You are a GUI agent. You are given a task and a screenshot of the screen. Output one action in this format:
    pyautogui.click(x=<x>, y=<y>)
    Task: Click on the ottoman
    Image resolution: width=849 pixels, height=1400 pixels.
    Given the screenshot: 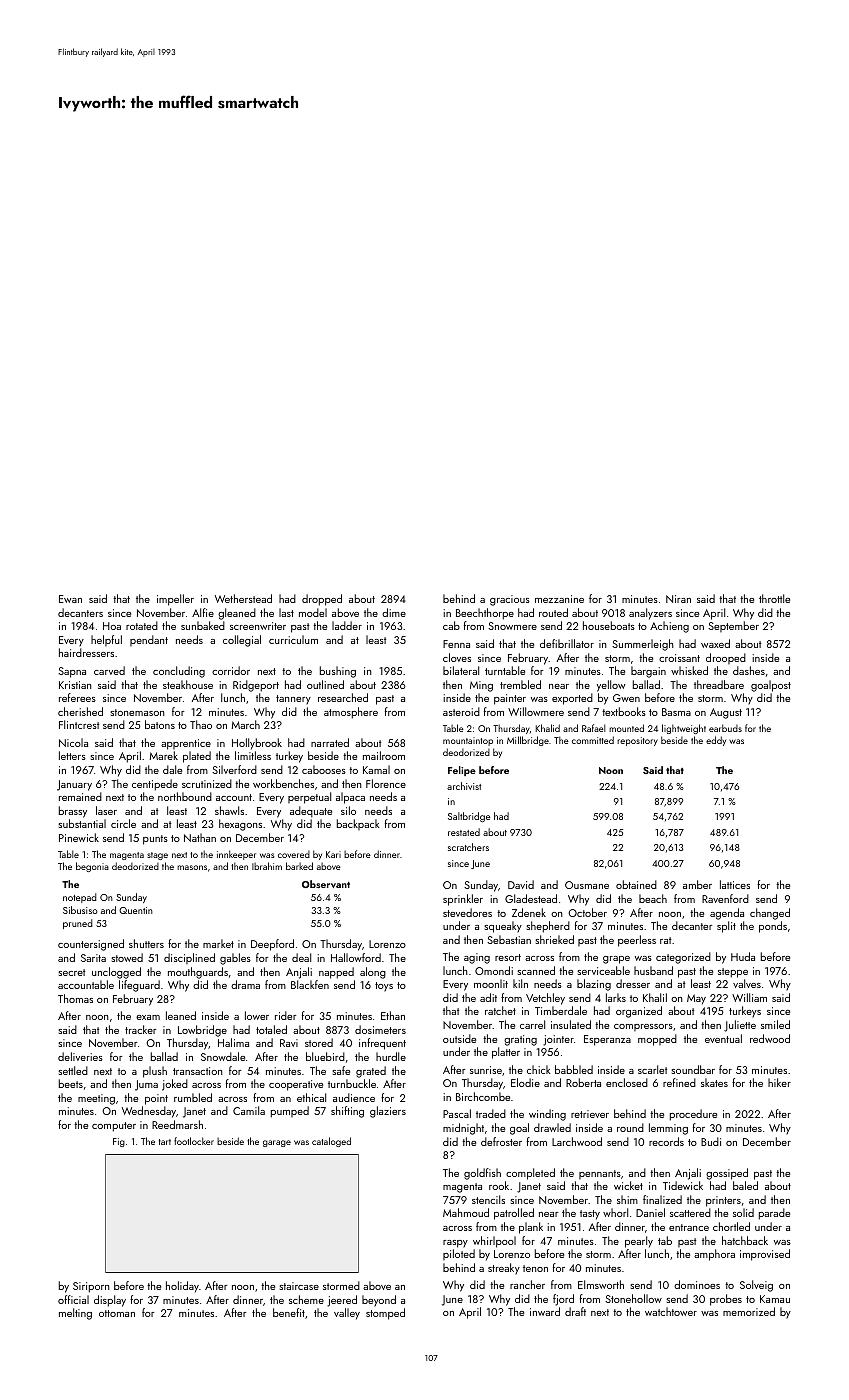 What is the action you would take?
    pyautogui.click(x=117, y=1313)
